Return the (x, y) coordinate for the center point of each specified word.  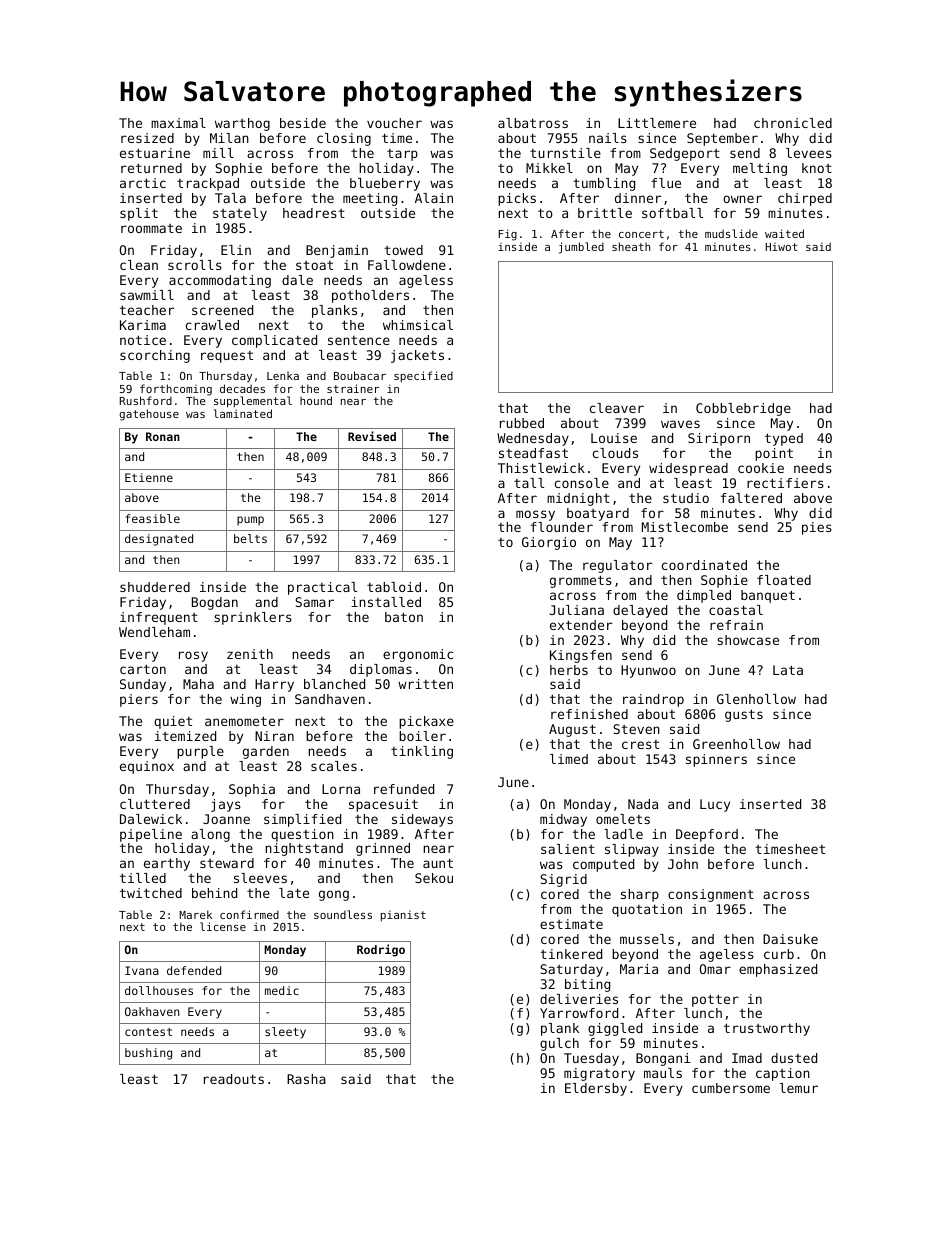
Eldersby (596, 1089)
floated (784, 580)
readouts (234, 1079)
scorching (155, 356)
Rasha (306, 1079)
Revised (372, 436)
